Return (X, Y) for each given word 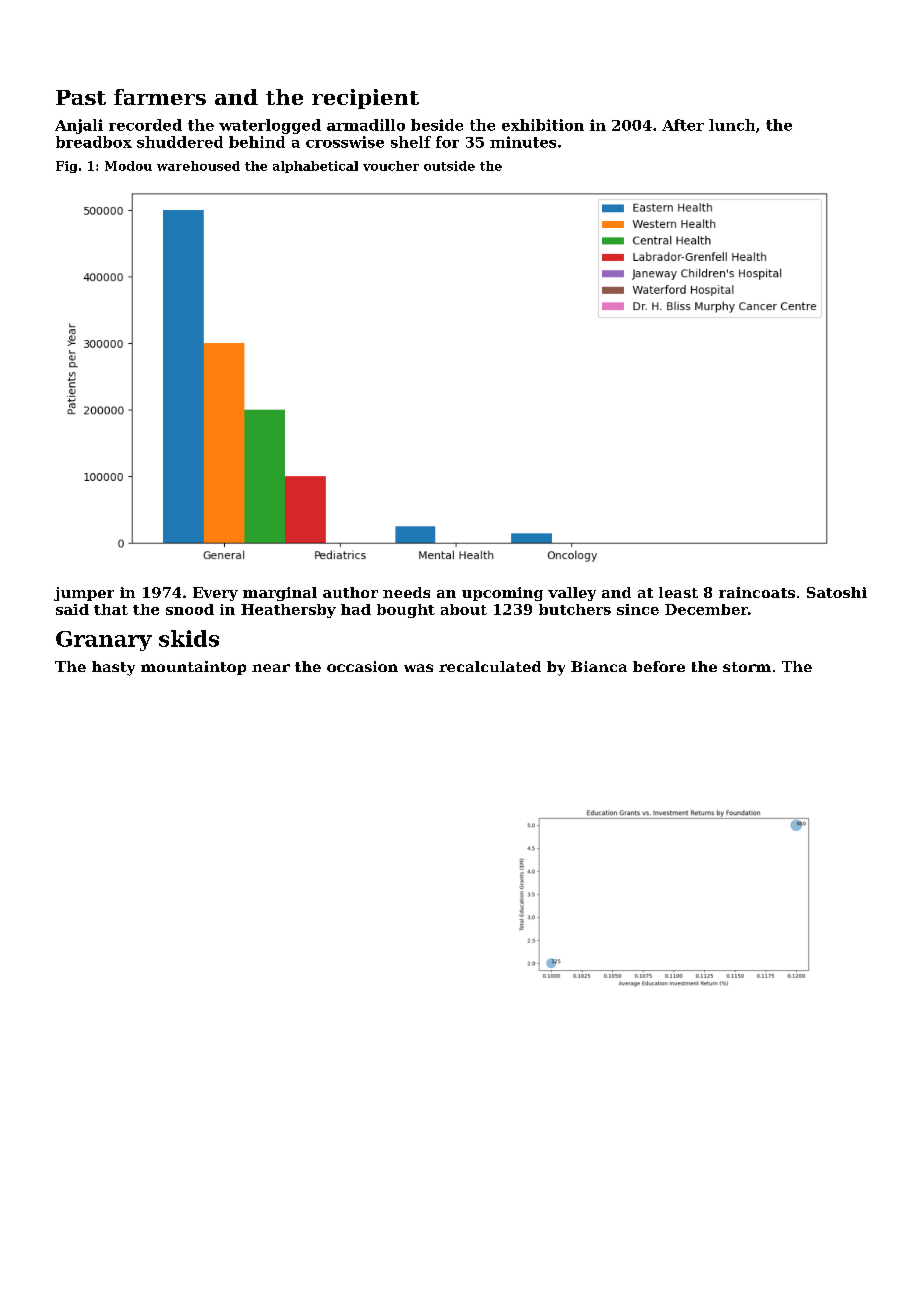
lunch (732, 125)
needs (406, 592)
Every (215, 594)
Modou (128, 166)
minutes (523, 142)
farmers (160, 97)
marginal (280, 594)
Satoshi (837, 592)
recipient (365, 99)
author (350, 592)
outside (449, 166)
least (678, 592)
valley (572, 594)
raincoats (757, 592)
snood (190, 609)
